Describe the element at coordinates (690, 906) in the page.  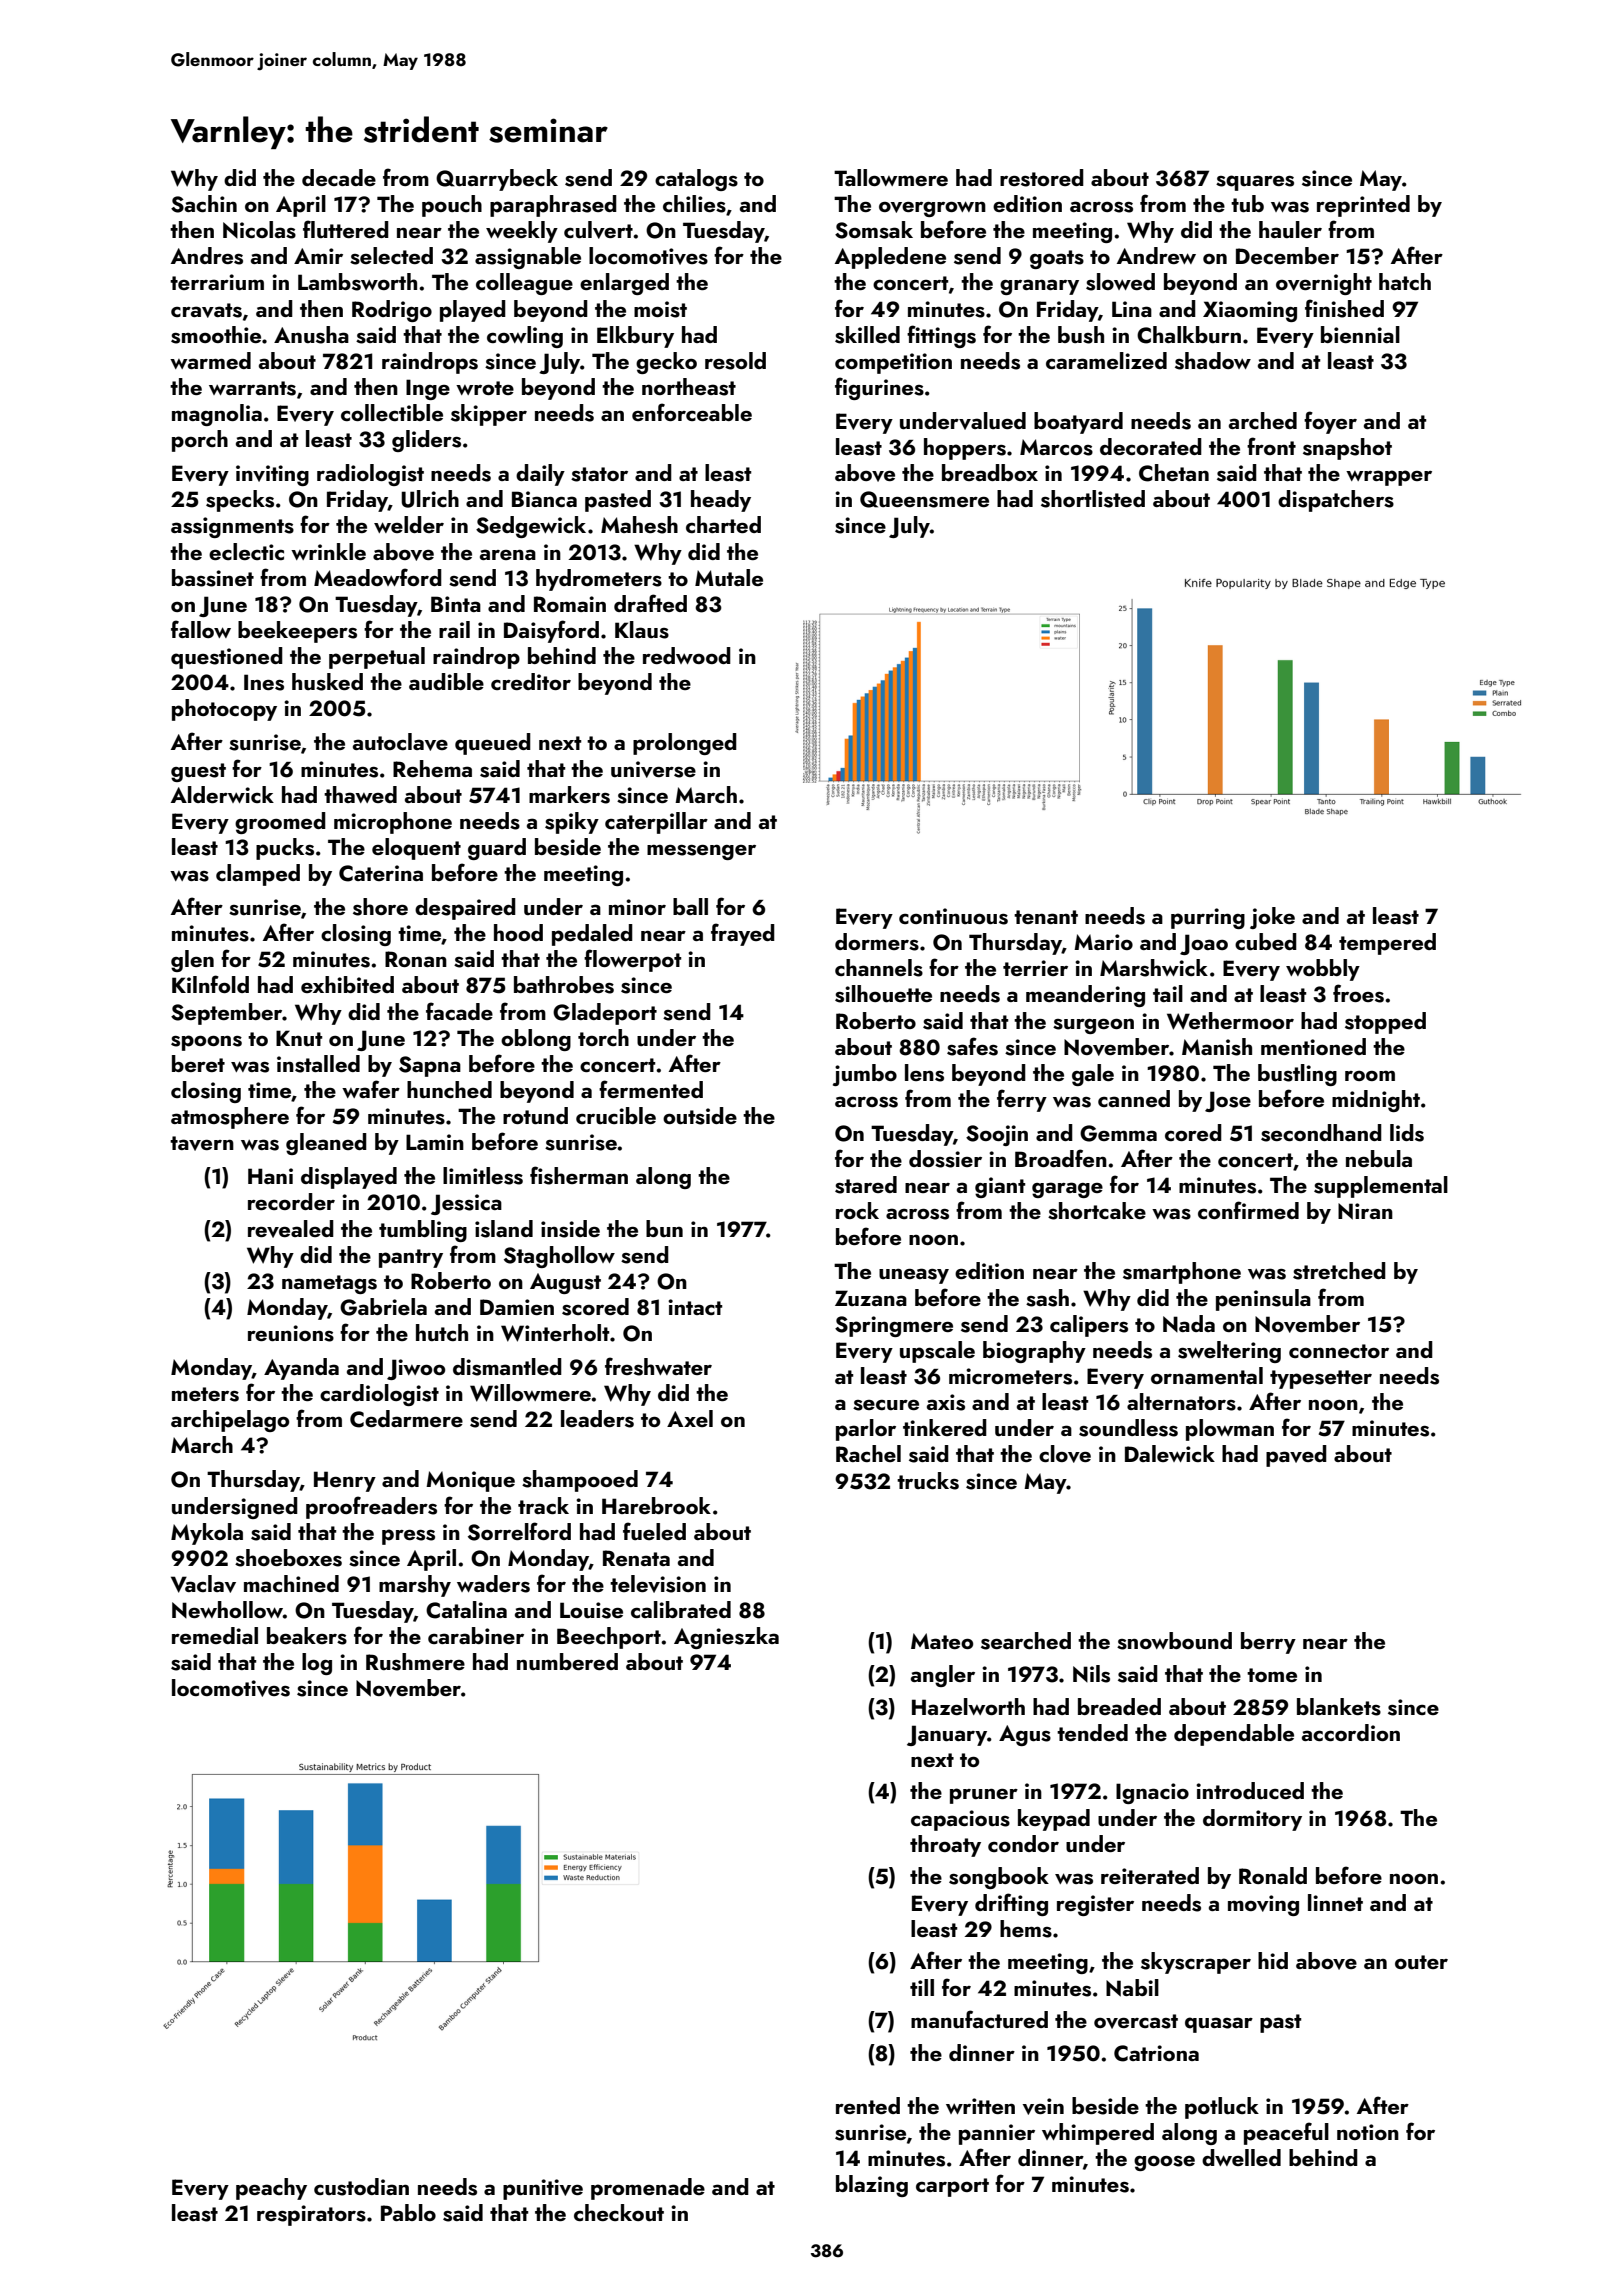
I see `ball` at that location.
